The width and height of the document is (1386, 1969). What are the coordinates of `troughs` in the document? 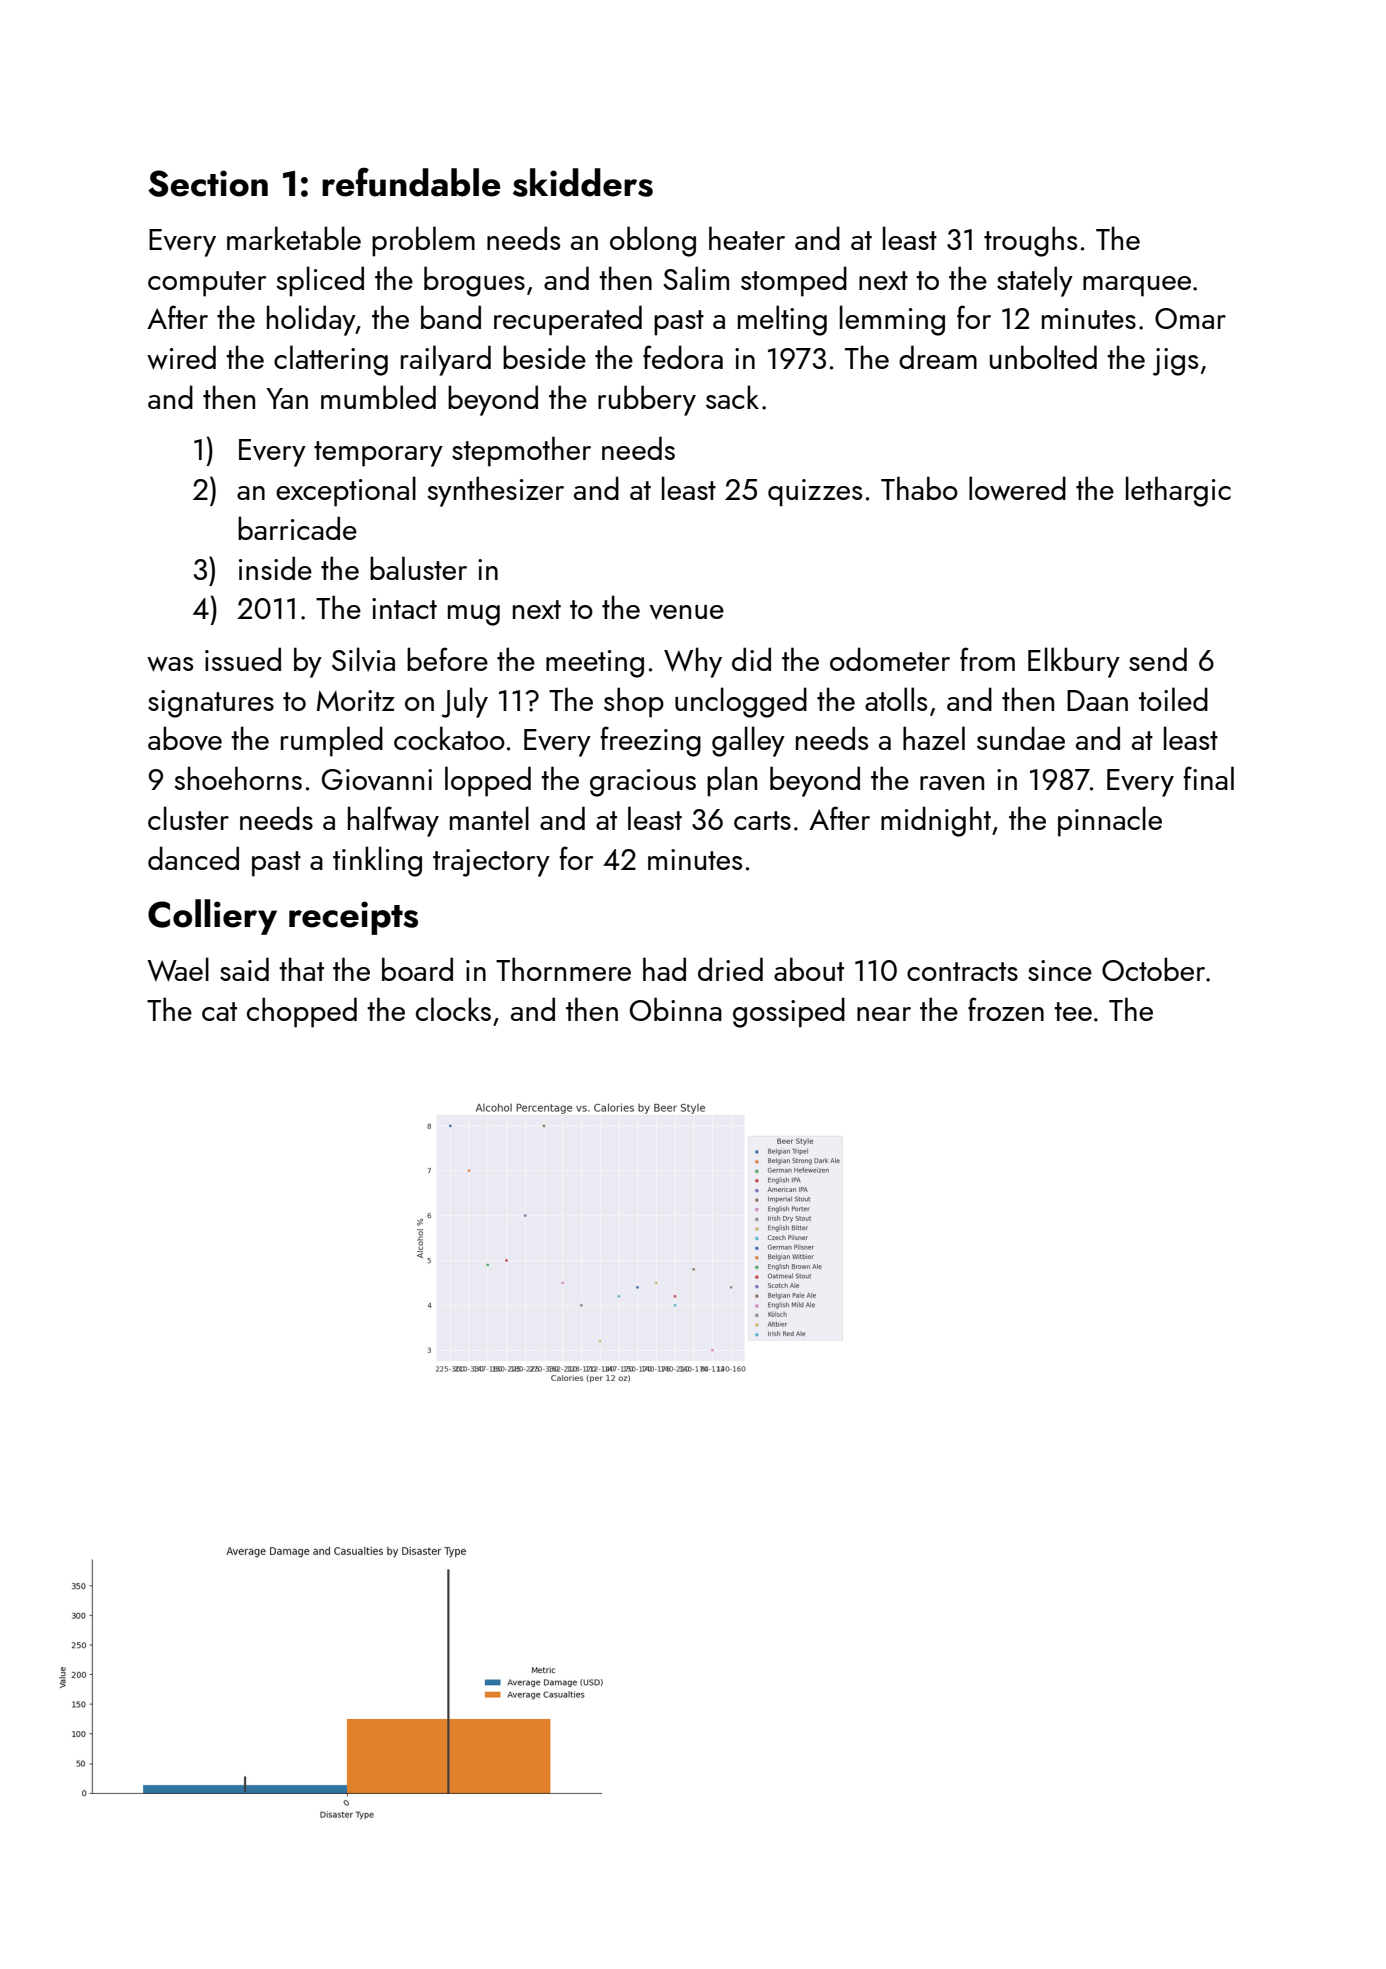 It's located at (1030, 241).
